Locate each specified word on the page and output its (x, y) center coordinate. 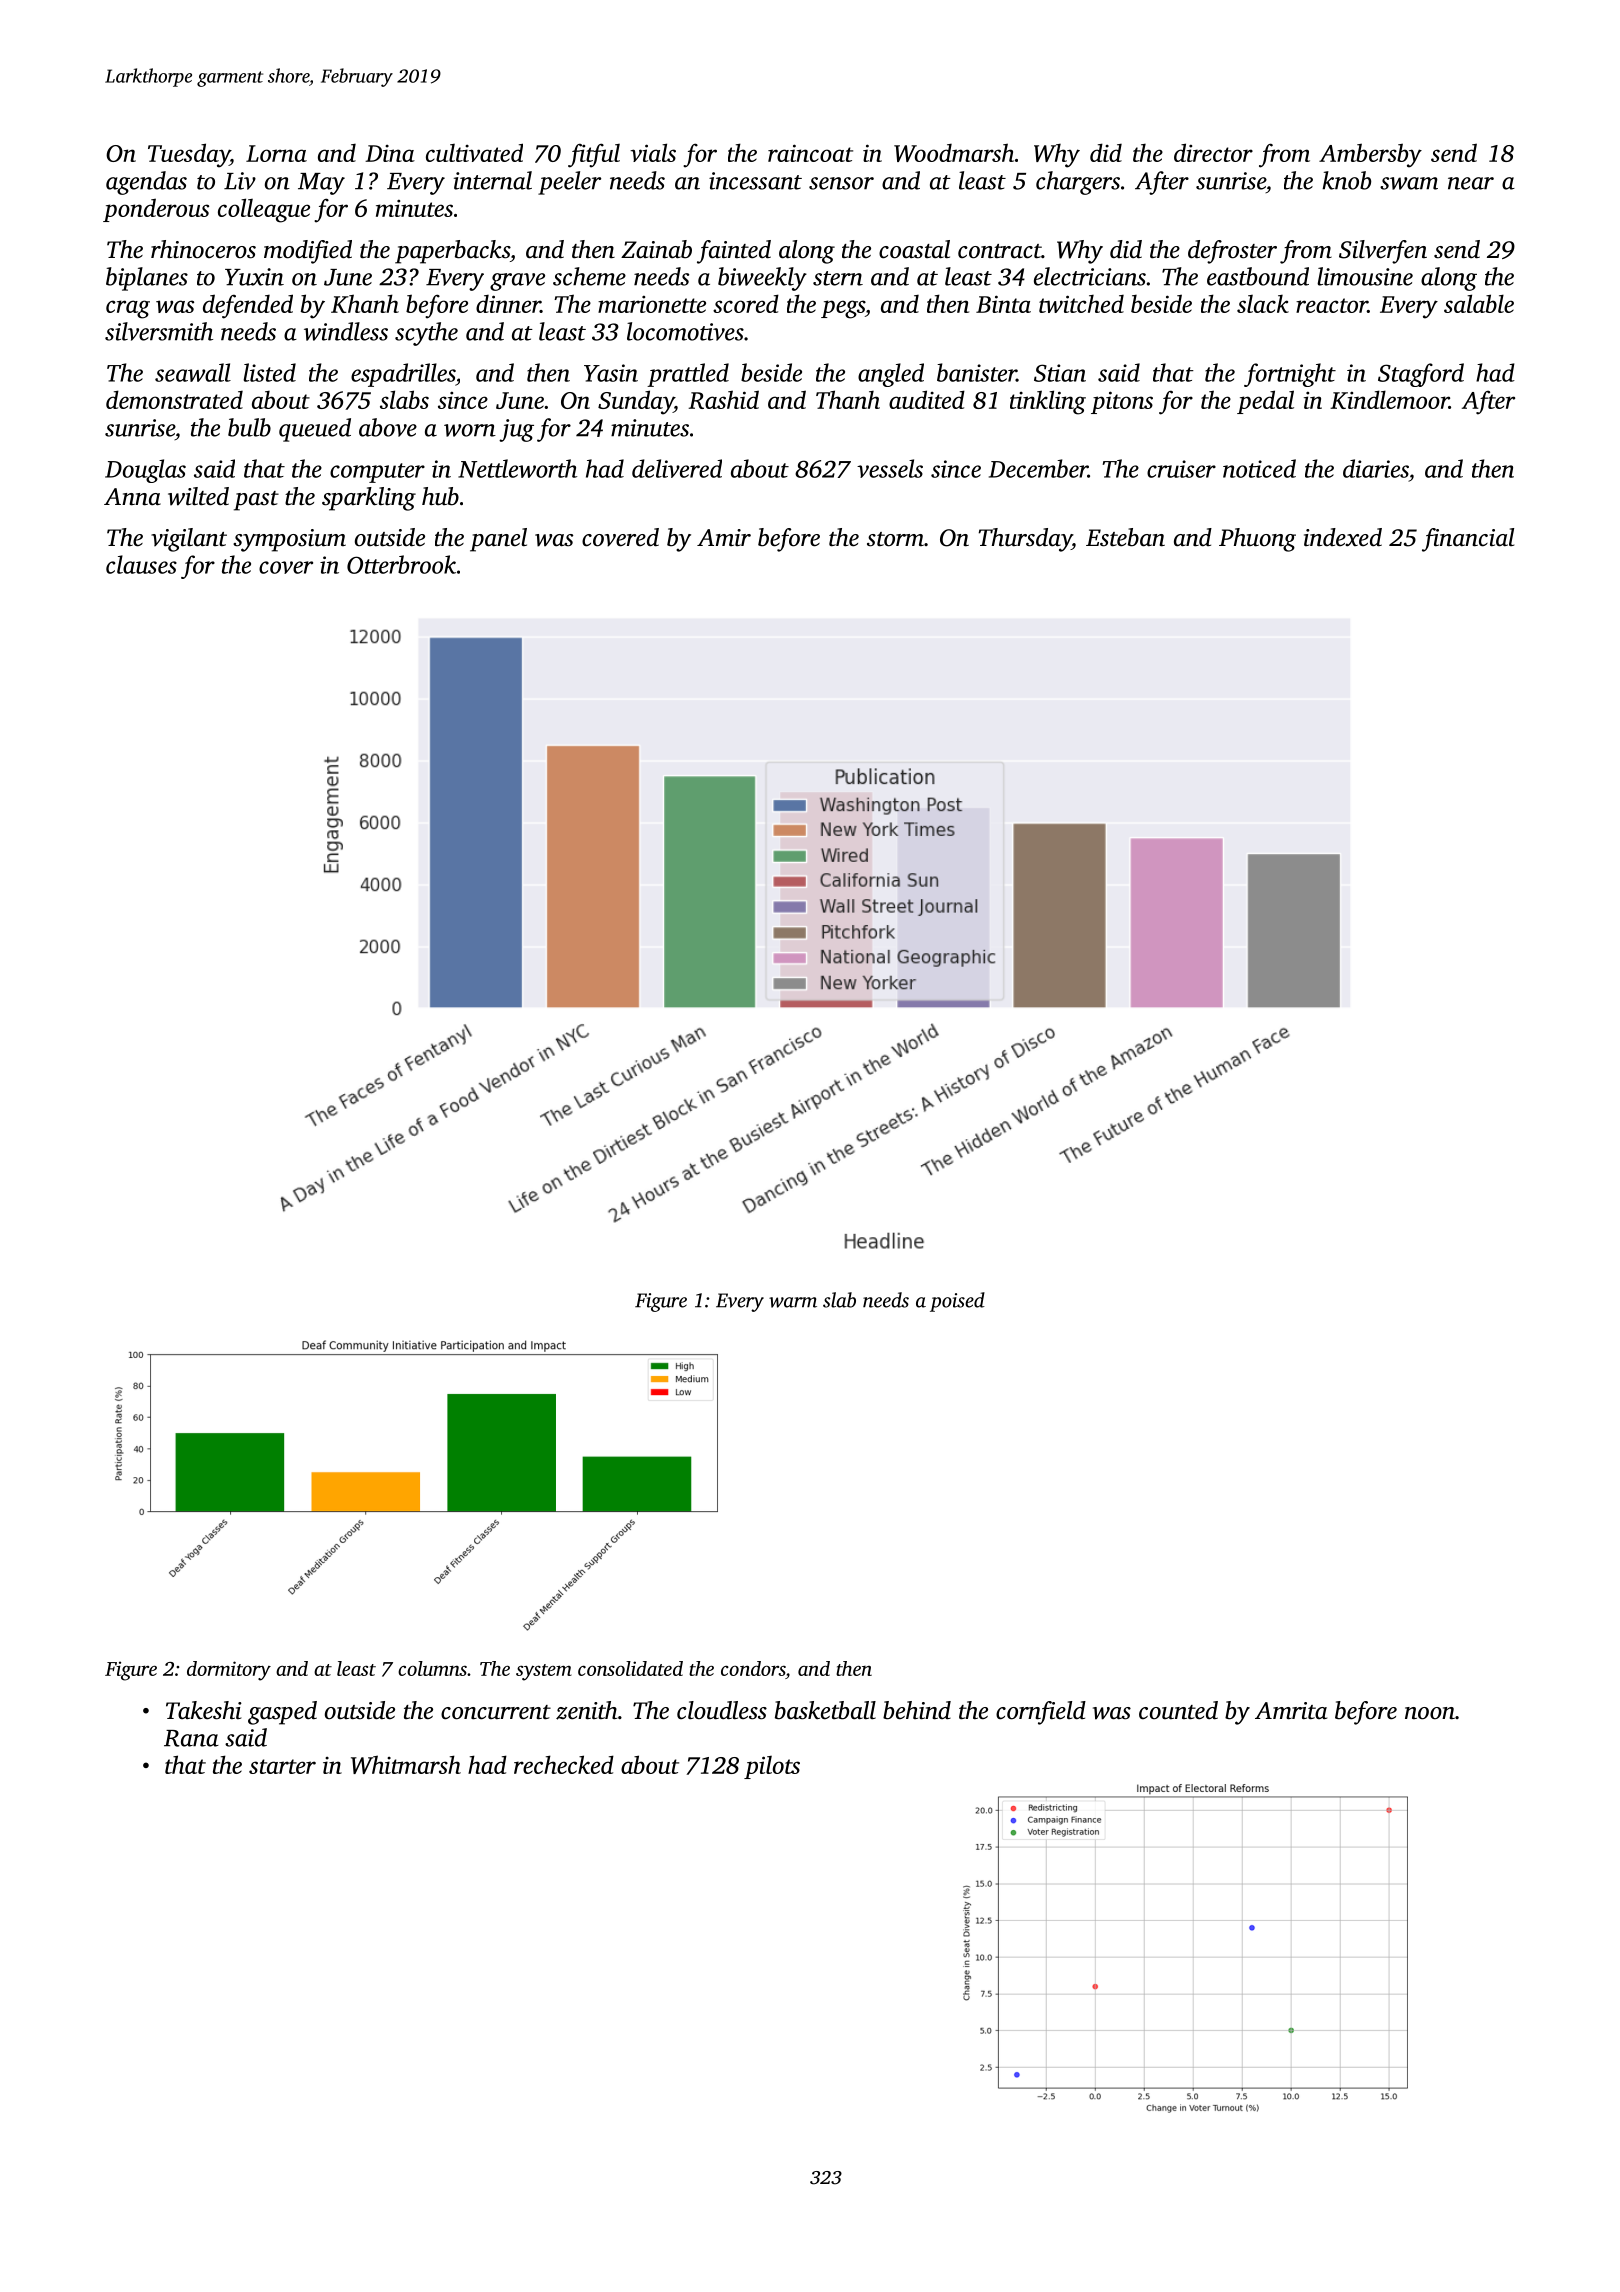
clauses (141, 564)
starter (282, 1766)
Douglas (145, 471)
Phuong (1257, 540)
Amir (724, 538)
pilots (772, 1767)
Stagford (1421, 375)
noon (1430, 1713)
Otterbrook (401, 564)
